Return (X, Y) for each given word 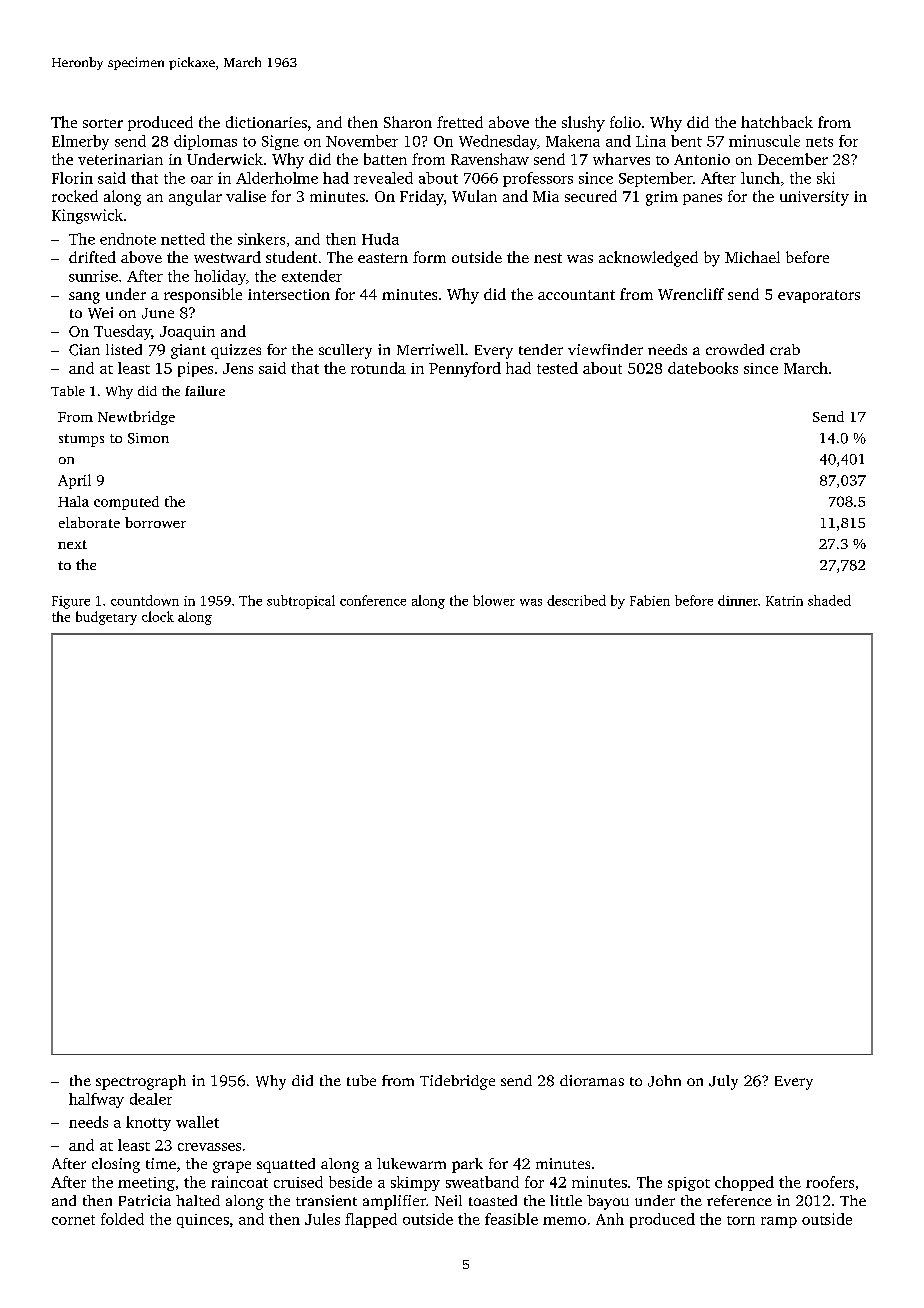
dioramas (592, 1080)
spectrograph (141, 1082)
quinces (203, 1221)
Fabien (650, 600)
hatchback (777, 122)
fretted (460, 122)
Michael (752, 257)
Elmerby (80, 142)
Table (68, 391)
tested (557, 368)
